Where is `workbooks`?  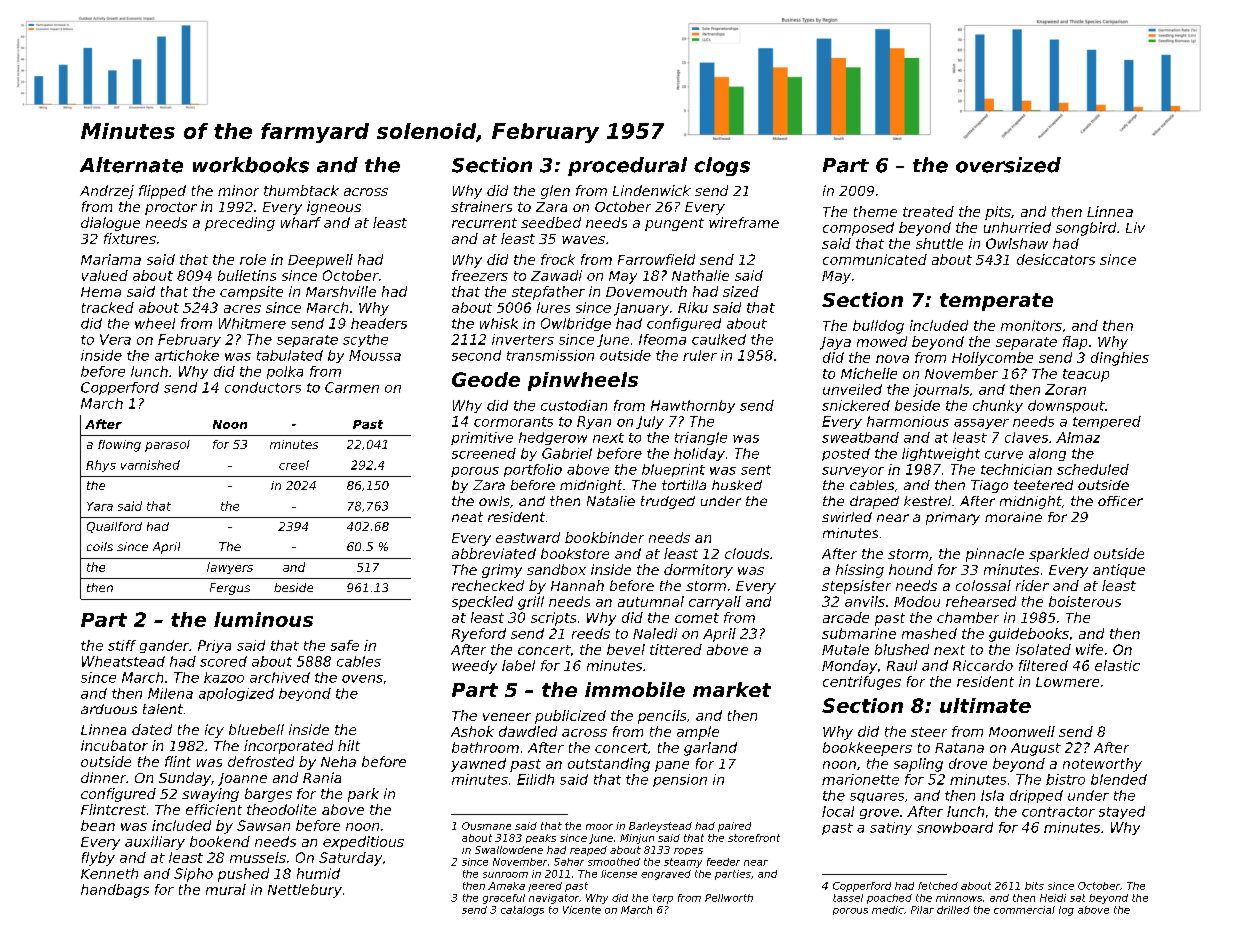 workbooks is located at coordinates (251, 165).
